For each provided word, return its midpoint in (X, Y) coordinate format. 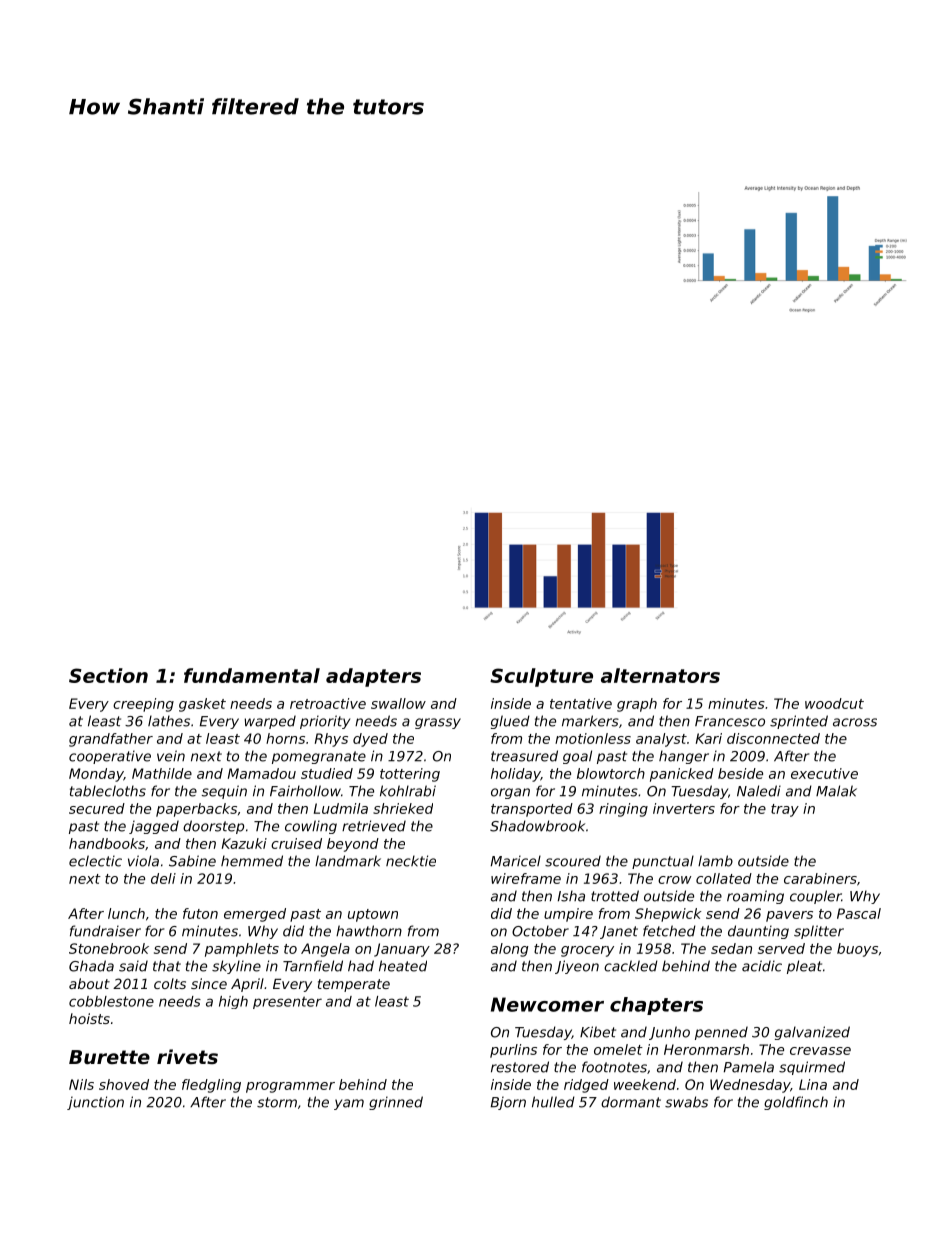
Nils (81, 1084)
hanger (684, 757)
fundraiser (105, 931)
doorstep (213, 827)
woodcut (834, 703)
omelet (618, 1049)
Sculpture (541, 677)
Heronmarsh (706, 1049)
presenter (287, 1002)
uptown (373, 915)
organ (510, 793)
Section (108, 675)
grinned (396, 1103)
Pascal (859, 913)
